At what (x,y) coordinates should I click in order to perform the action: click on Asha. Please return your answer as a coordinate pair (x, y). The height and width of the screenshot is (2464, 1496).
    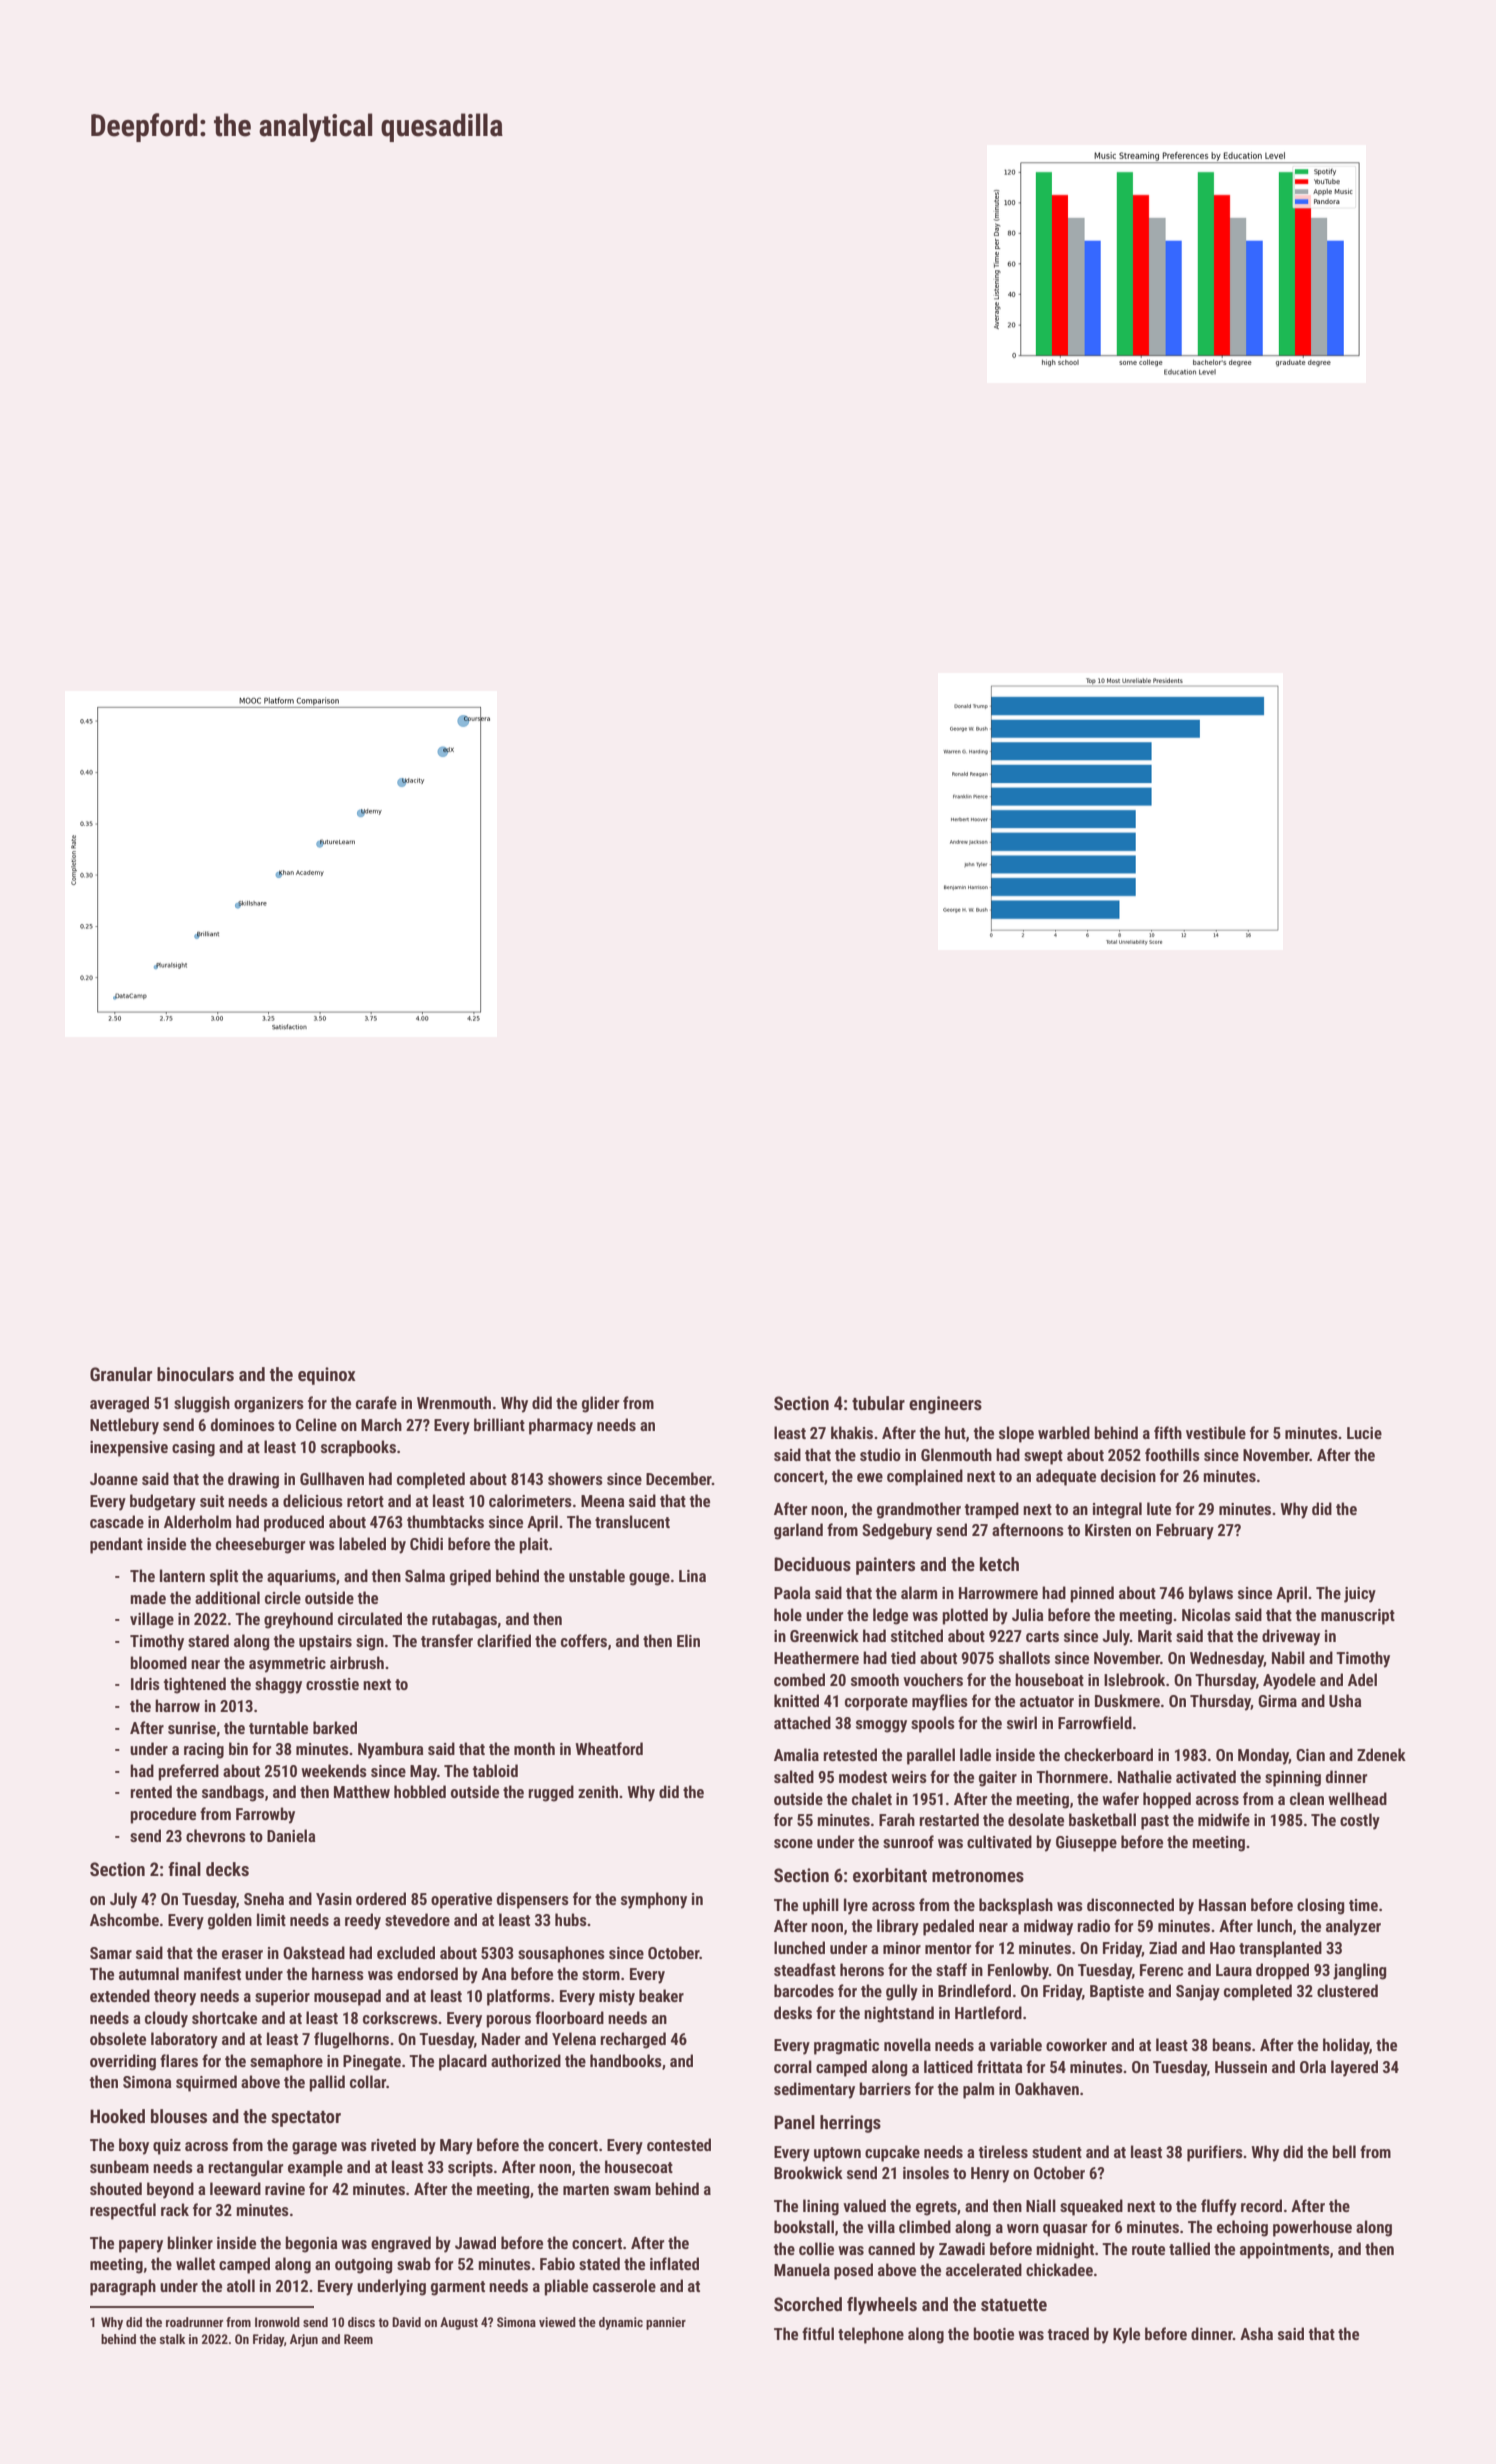
    Looking at the image, I should click on (1256, 2333).
